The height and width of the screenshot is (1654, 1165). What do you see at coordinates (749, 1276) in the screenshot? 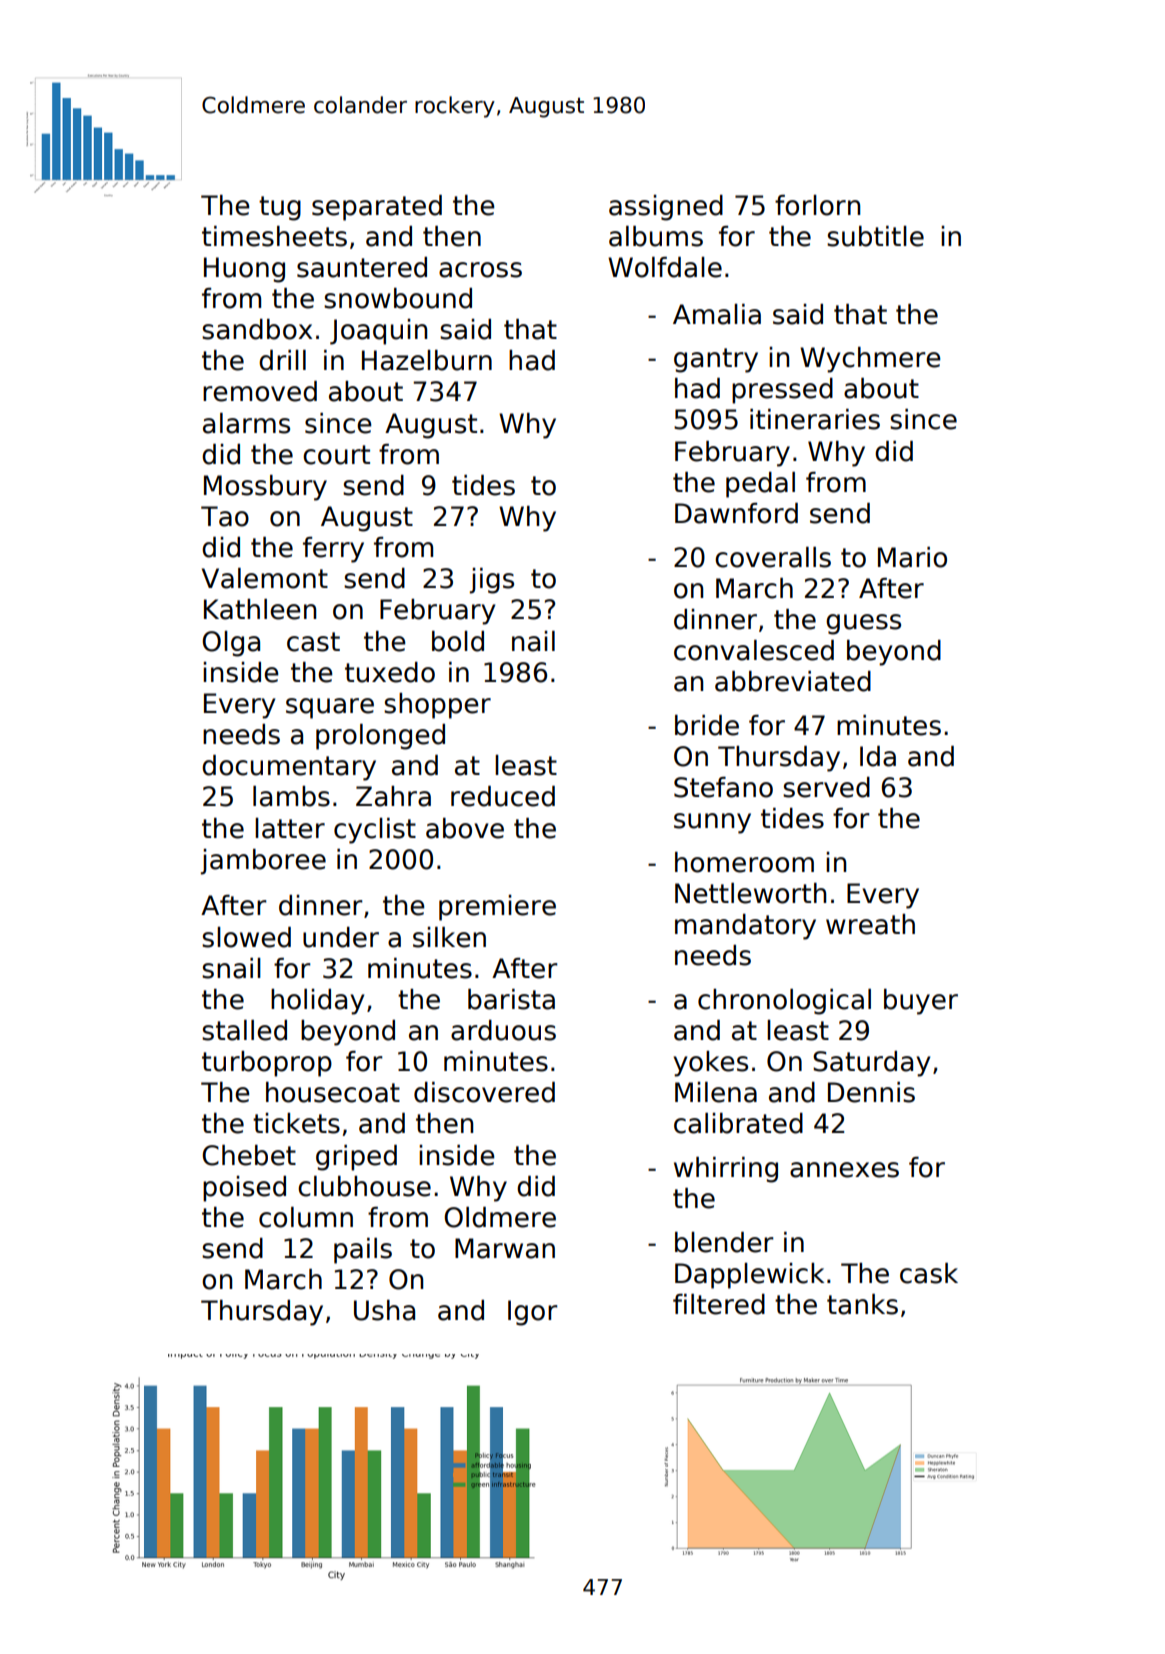
I see `Dapplewick` at bounding box center [749, 1276].
